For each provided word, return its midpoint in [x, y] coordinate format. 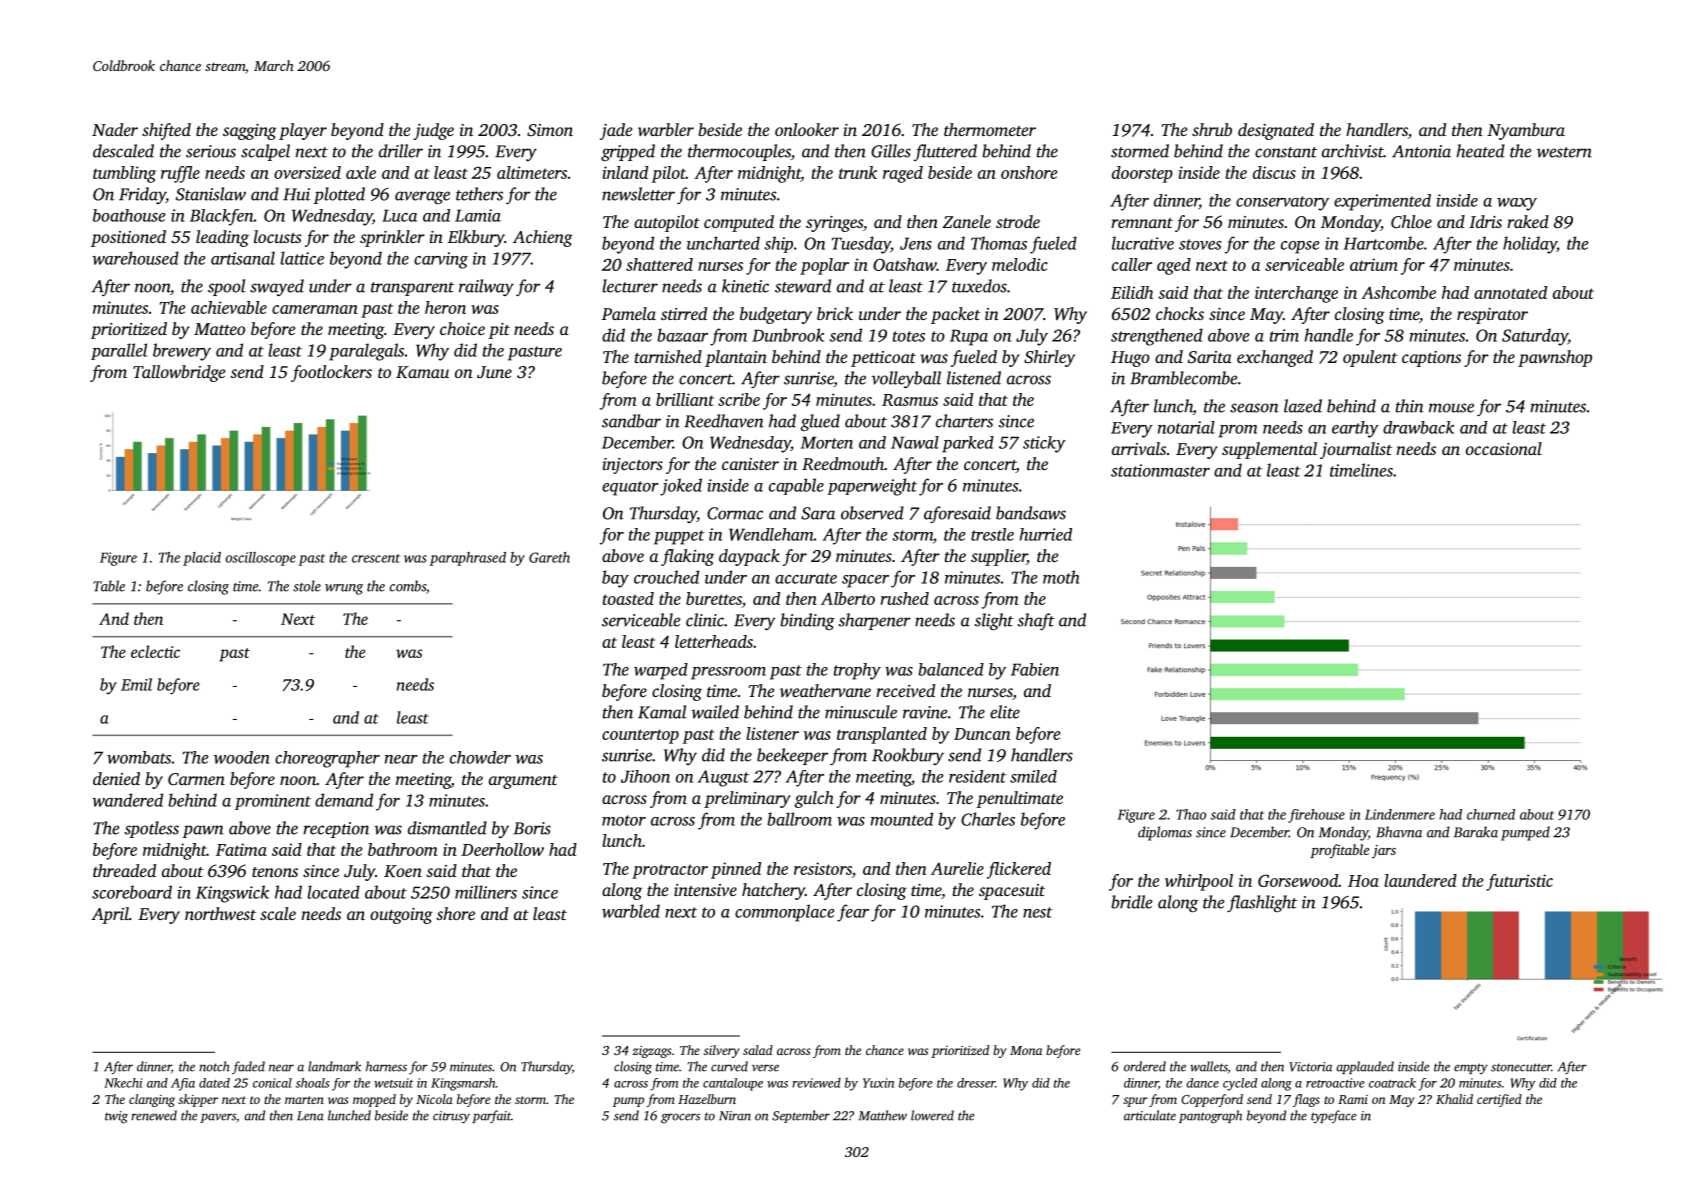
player [303, 131]
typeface [1333, 1116]
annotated [1510, 292]
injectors [633, 466]
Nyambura [1526, 131]
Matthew [883, 1115]
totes [909, 336]
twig [116, 1117]
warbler [666, 129]
